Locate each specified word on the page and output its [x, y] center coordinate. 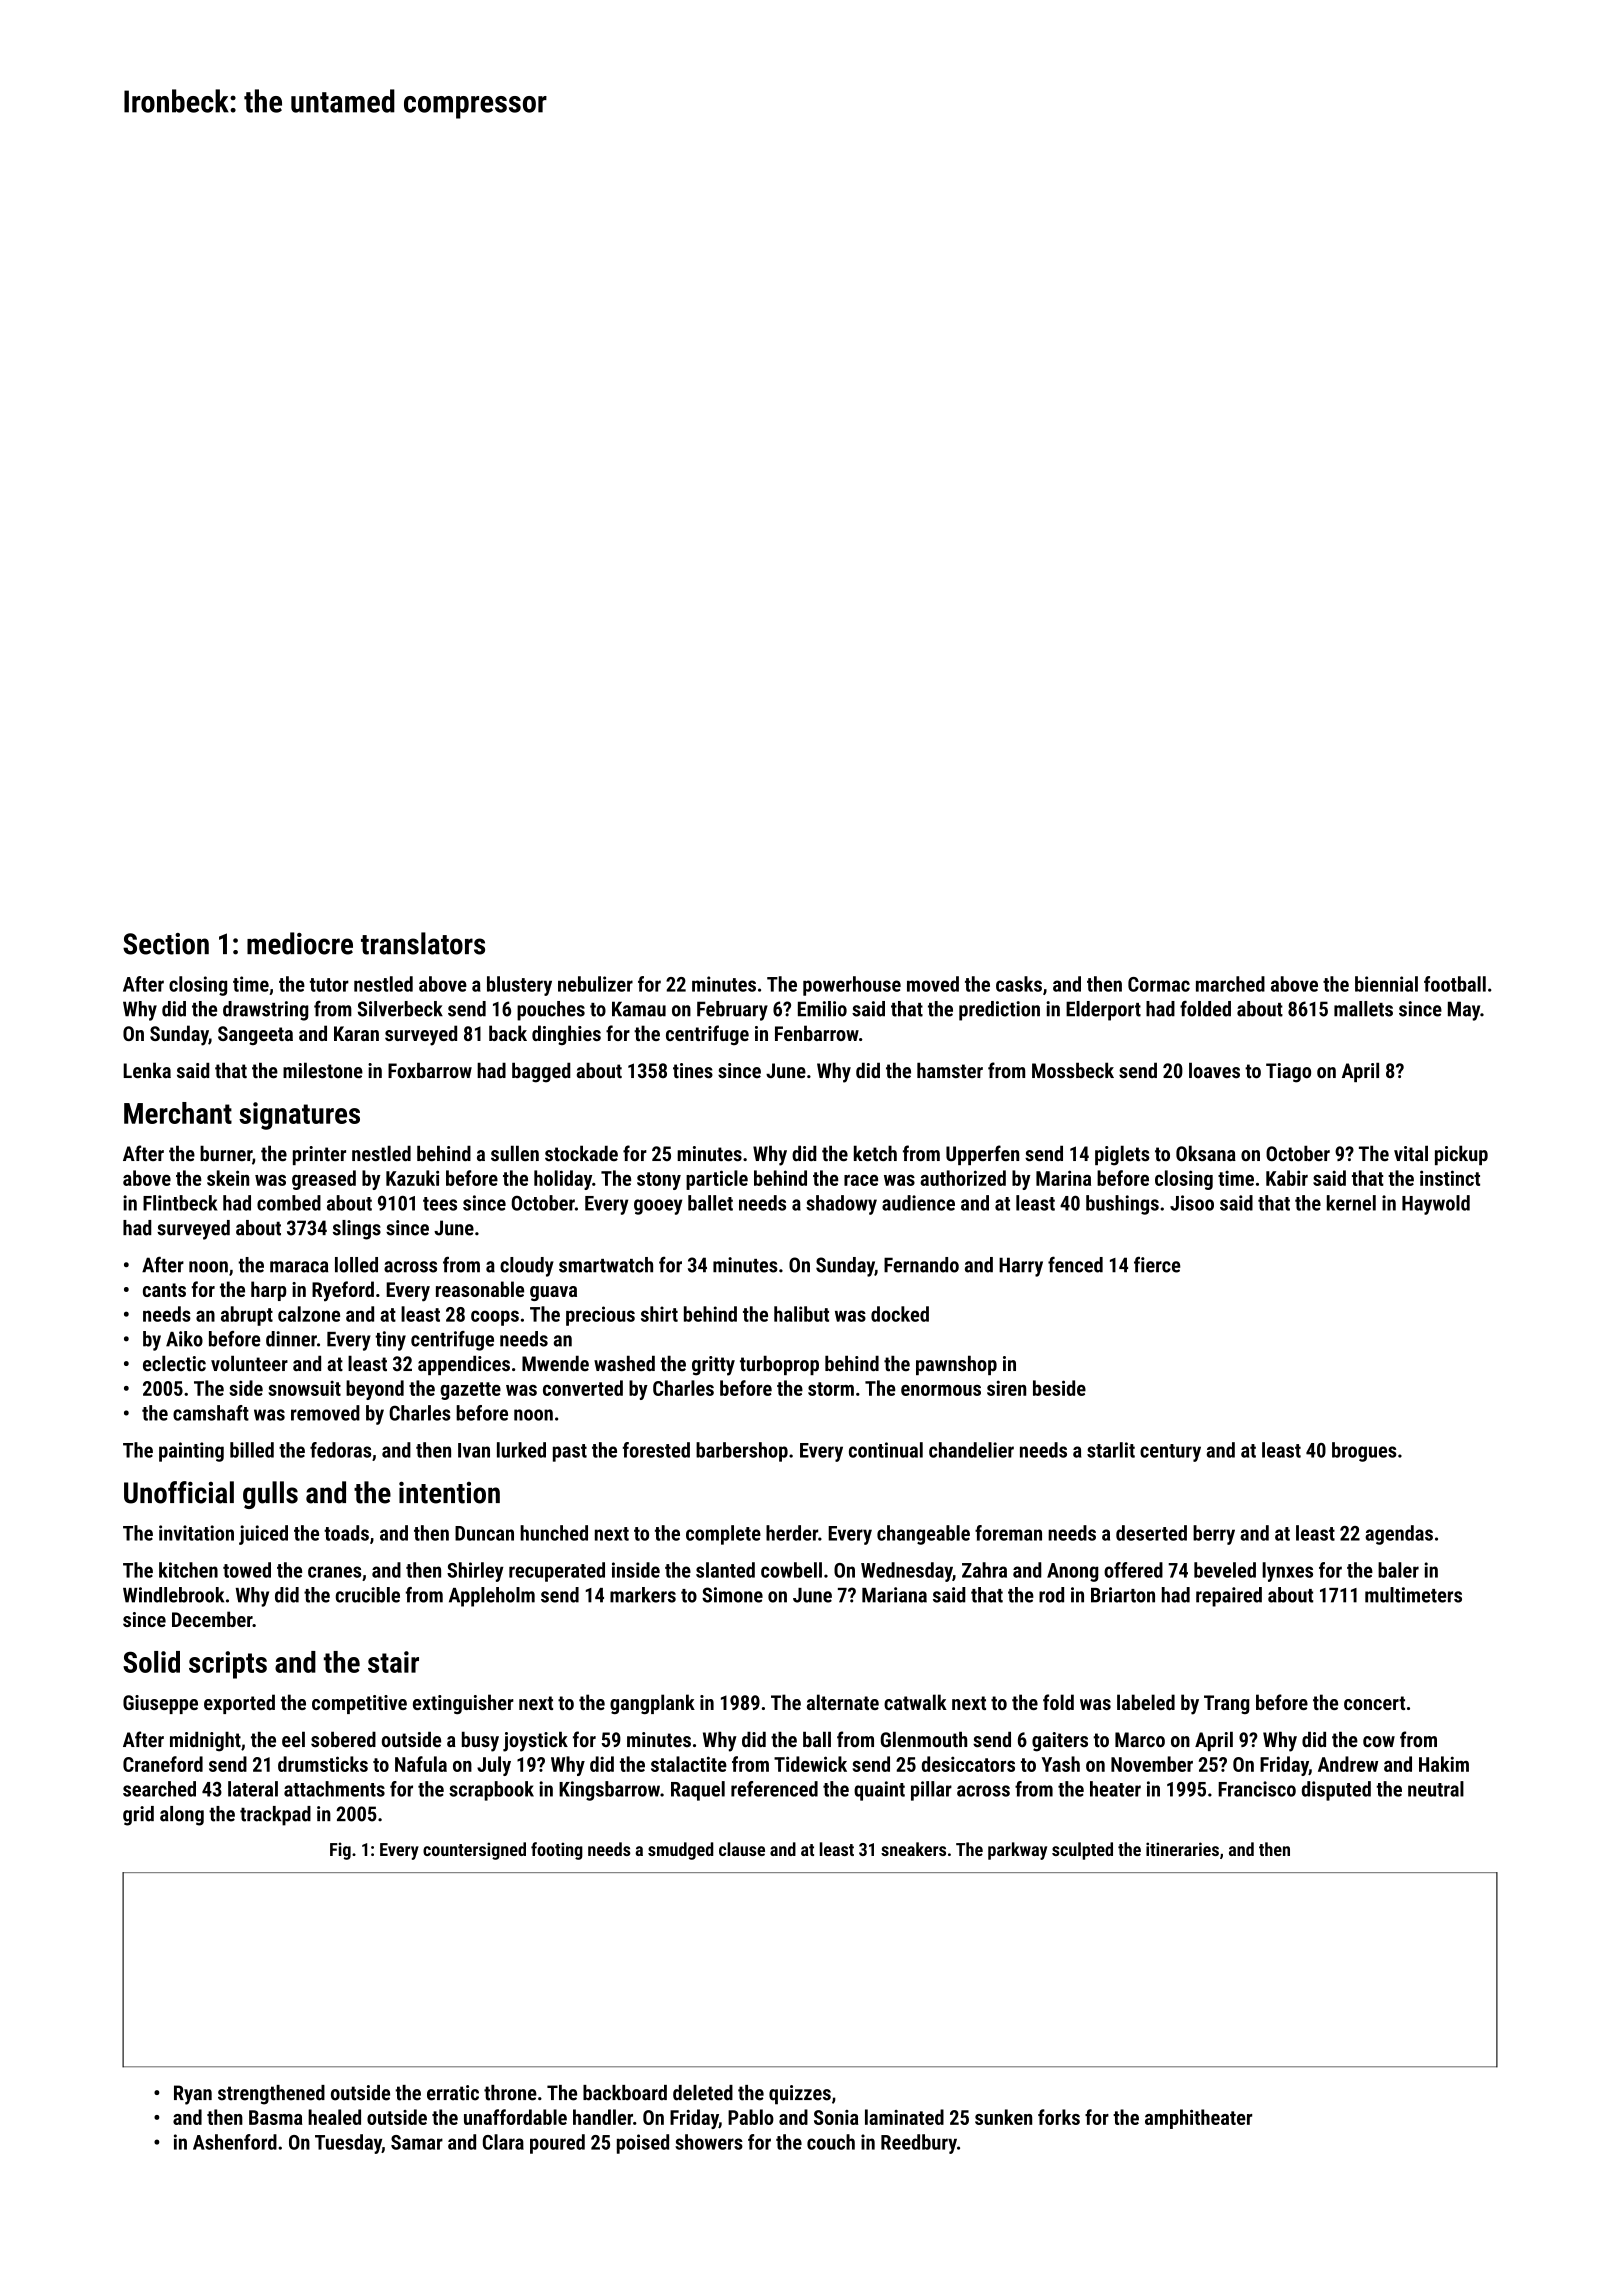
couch [831, 2142]
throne [510, 2093]
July [494, 1766]
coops [495, 1318]
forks [1059, 2117]
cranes [334, 1572]
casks [1019, 984]
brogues [1364, 1452]
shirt [659, 1314]
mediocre [300, 943]
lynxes [1287, 1572]
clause [742, 1849]
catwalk [915, 1702]
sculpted [1082, 1851]
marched [1230, 984]
